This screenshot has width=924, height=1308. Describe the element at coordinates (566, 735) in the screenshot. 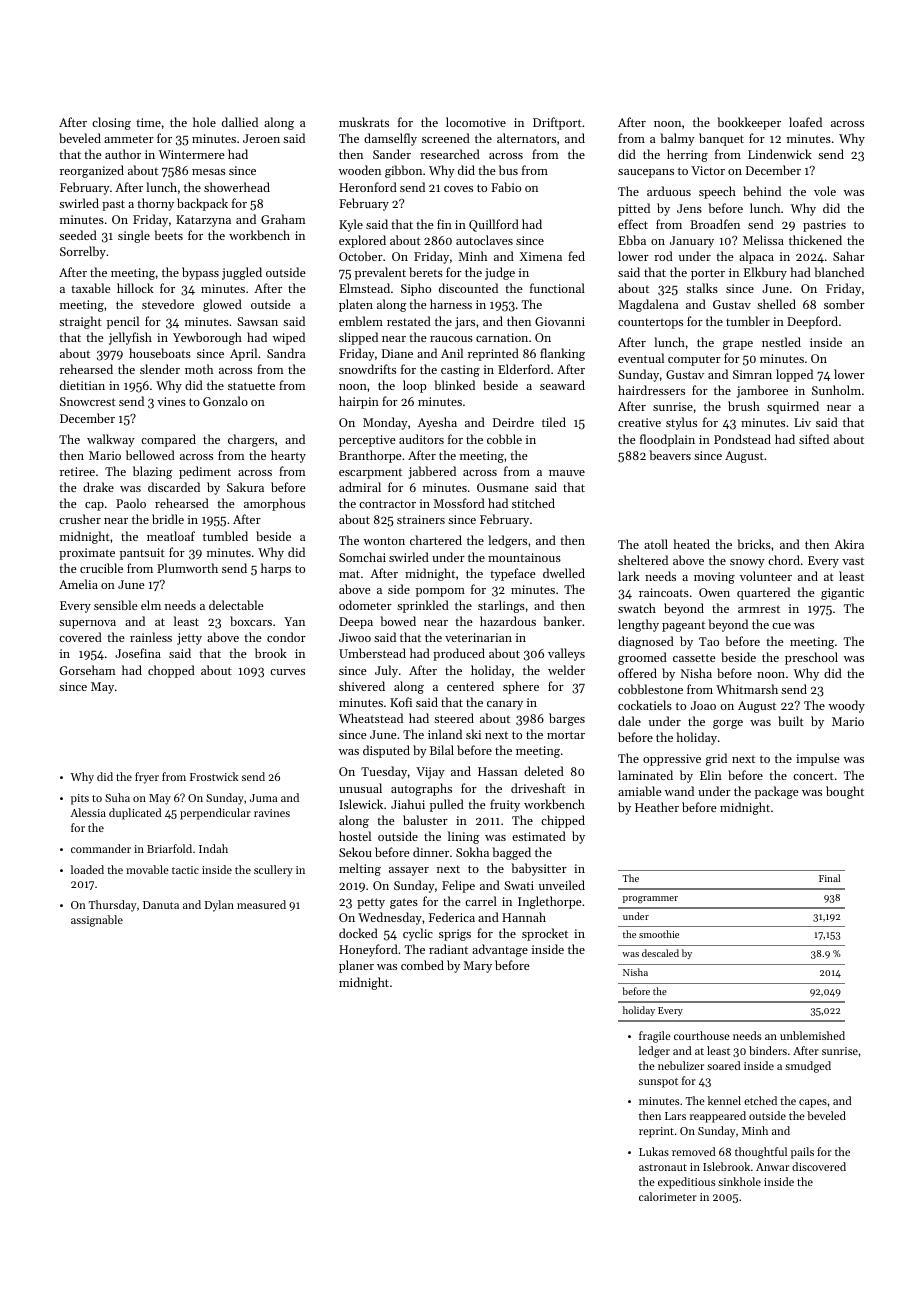

I see `mortar` at that location.
